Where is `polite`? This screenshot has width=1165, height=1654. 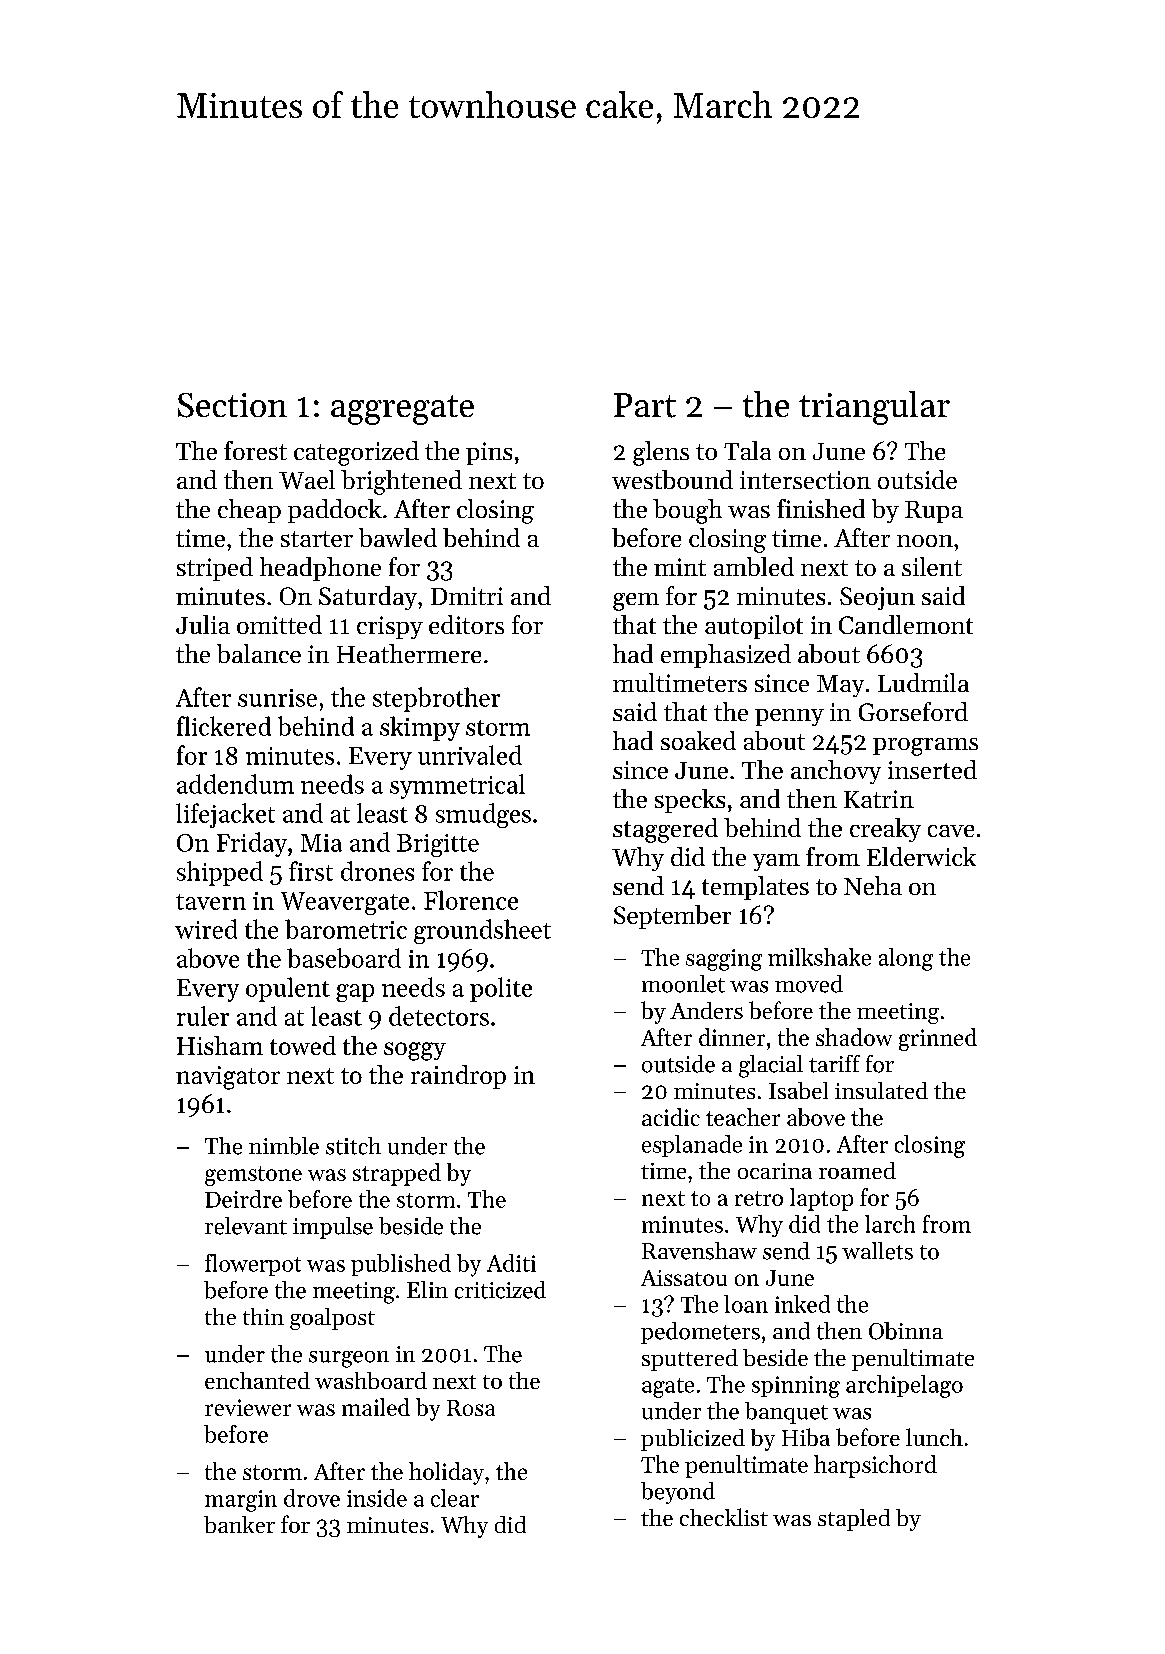
polite is located at coordinates (501, 989).
